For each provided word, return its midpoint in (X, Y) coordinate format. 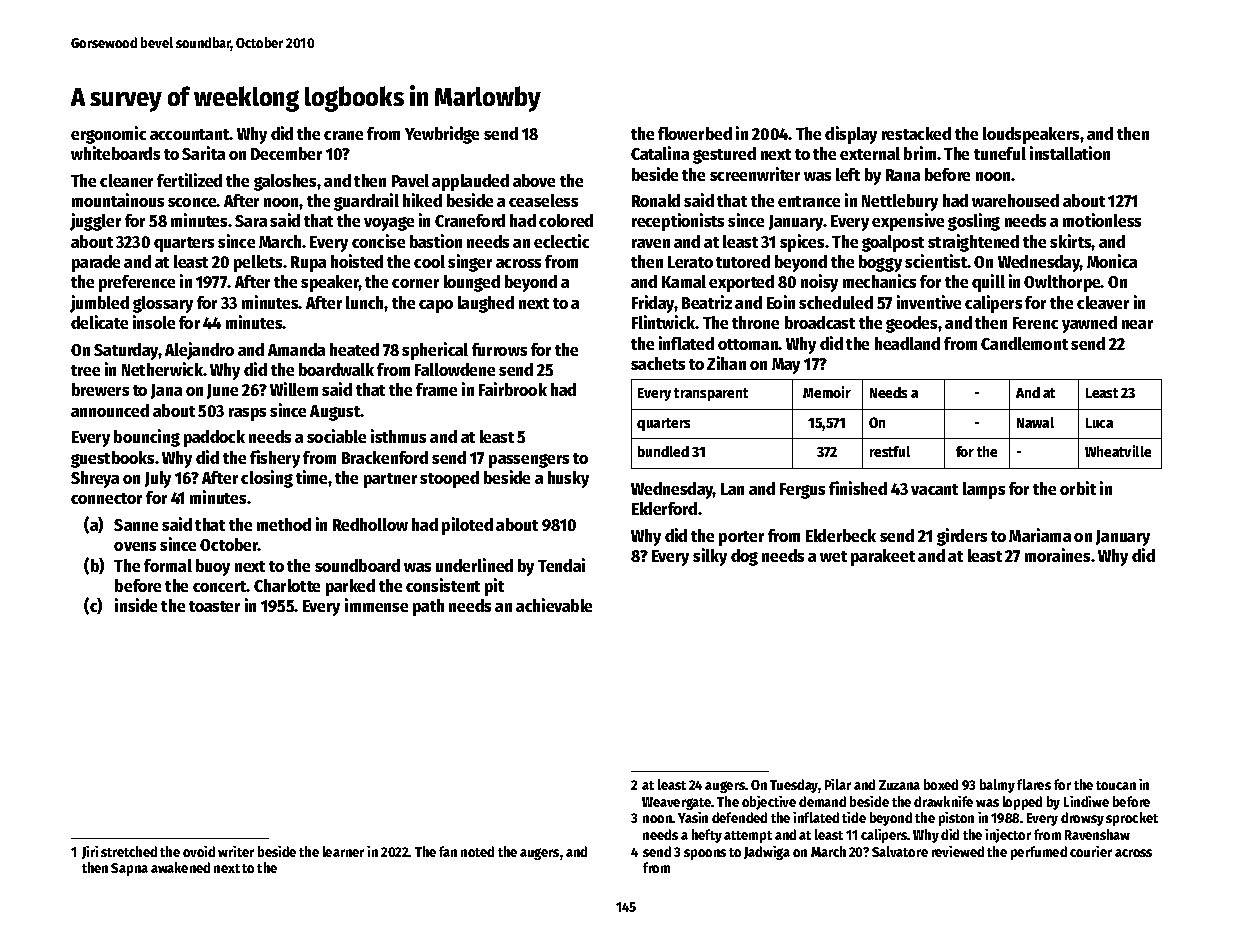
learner (343, 851)
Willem (294, 389)
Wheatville (1118, 451)
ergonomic (108, 135)
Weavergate (677, 803)
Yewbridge (442, 135)
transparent (711, 394)
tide (854, 817)
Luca (1099, 423)
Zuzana (899, 785)
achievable (554, 605)
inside (136, 605)
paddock (214, 438)
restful (890, 451)
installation (1070, 153)
